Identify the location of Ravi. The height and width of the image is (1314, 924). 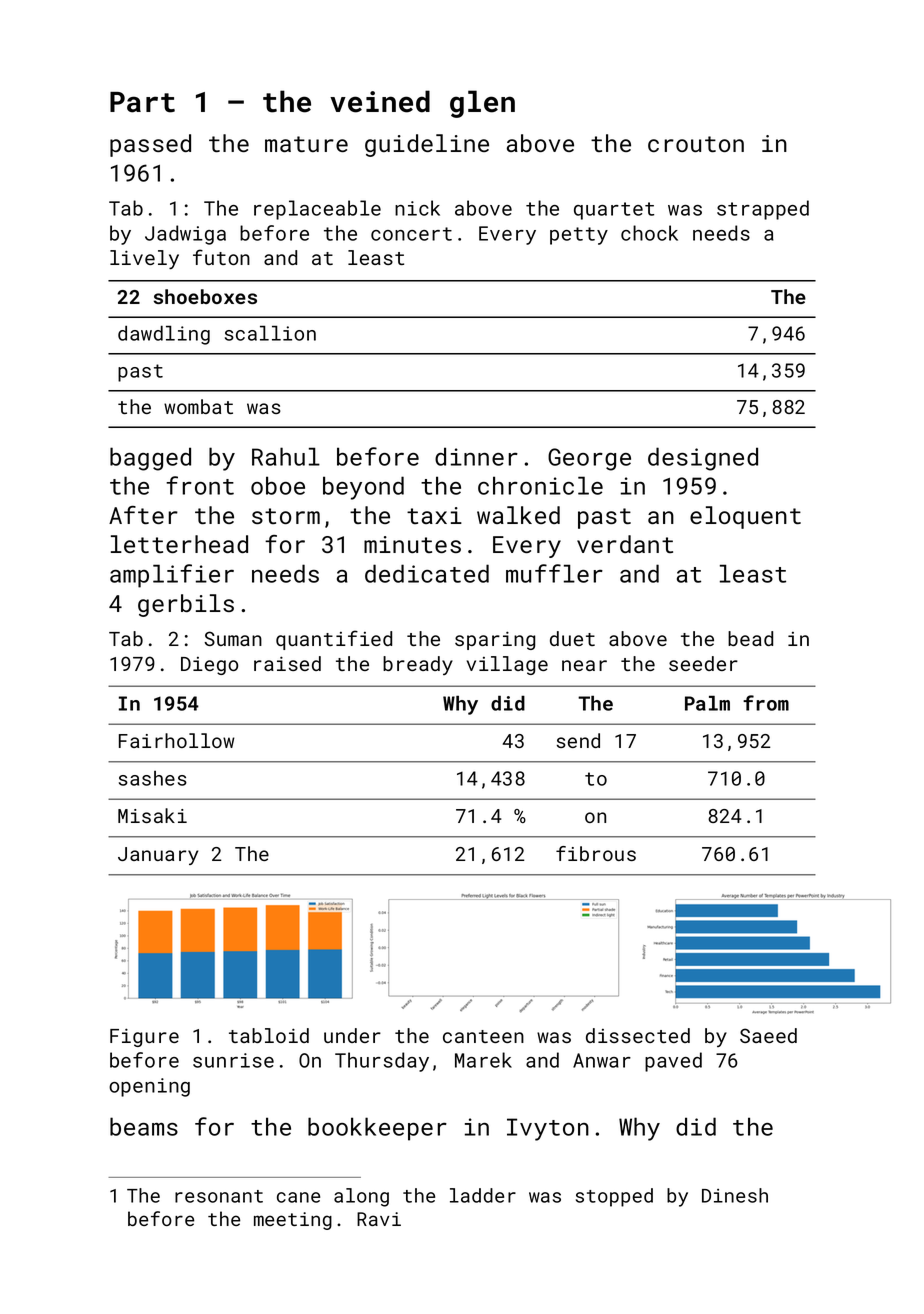
(379, 1219).
